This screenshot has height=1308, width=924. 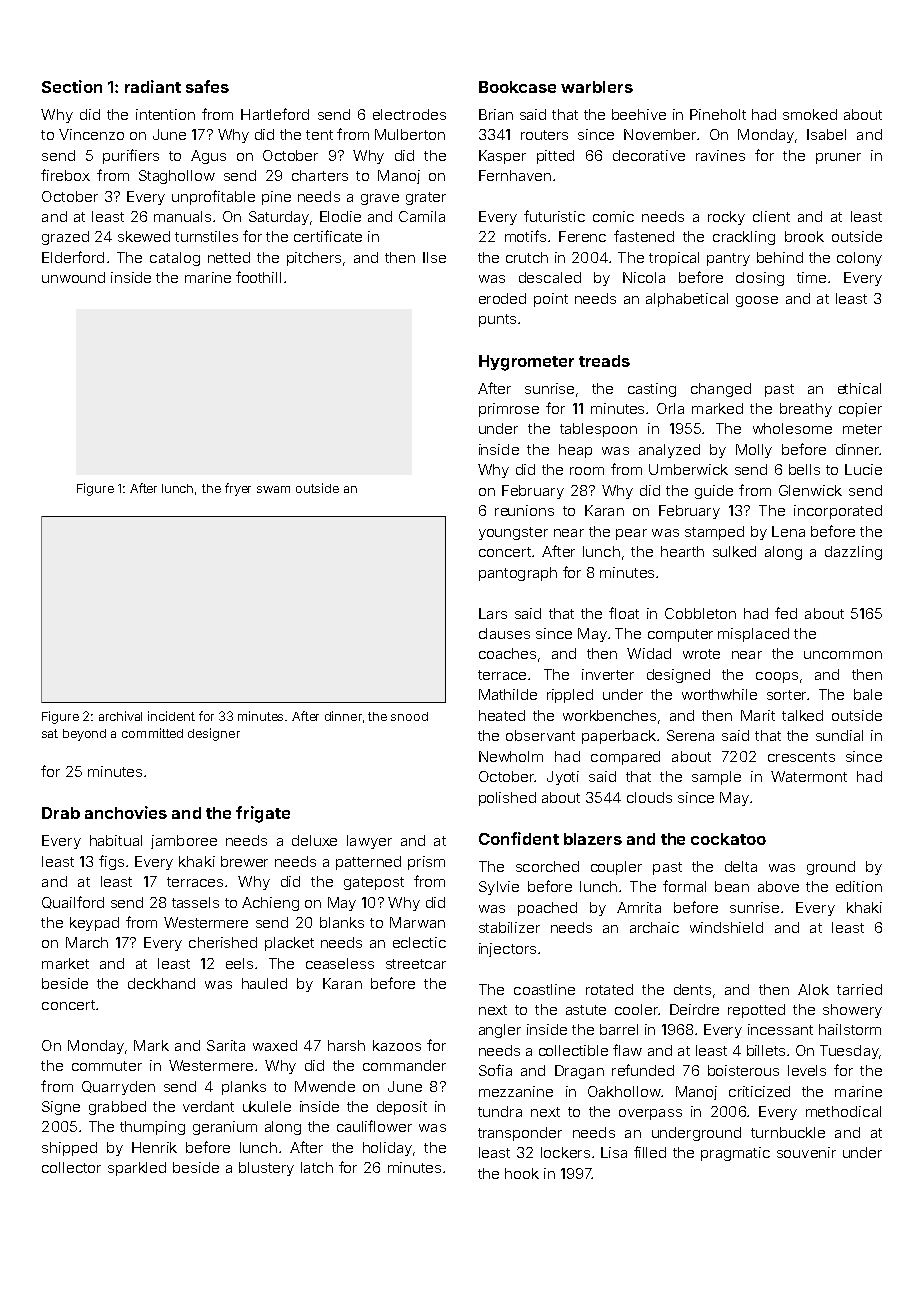 I want to click on cockatoo, so click(x=728, y=839).
